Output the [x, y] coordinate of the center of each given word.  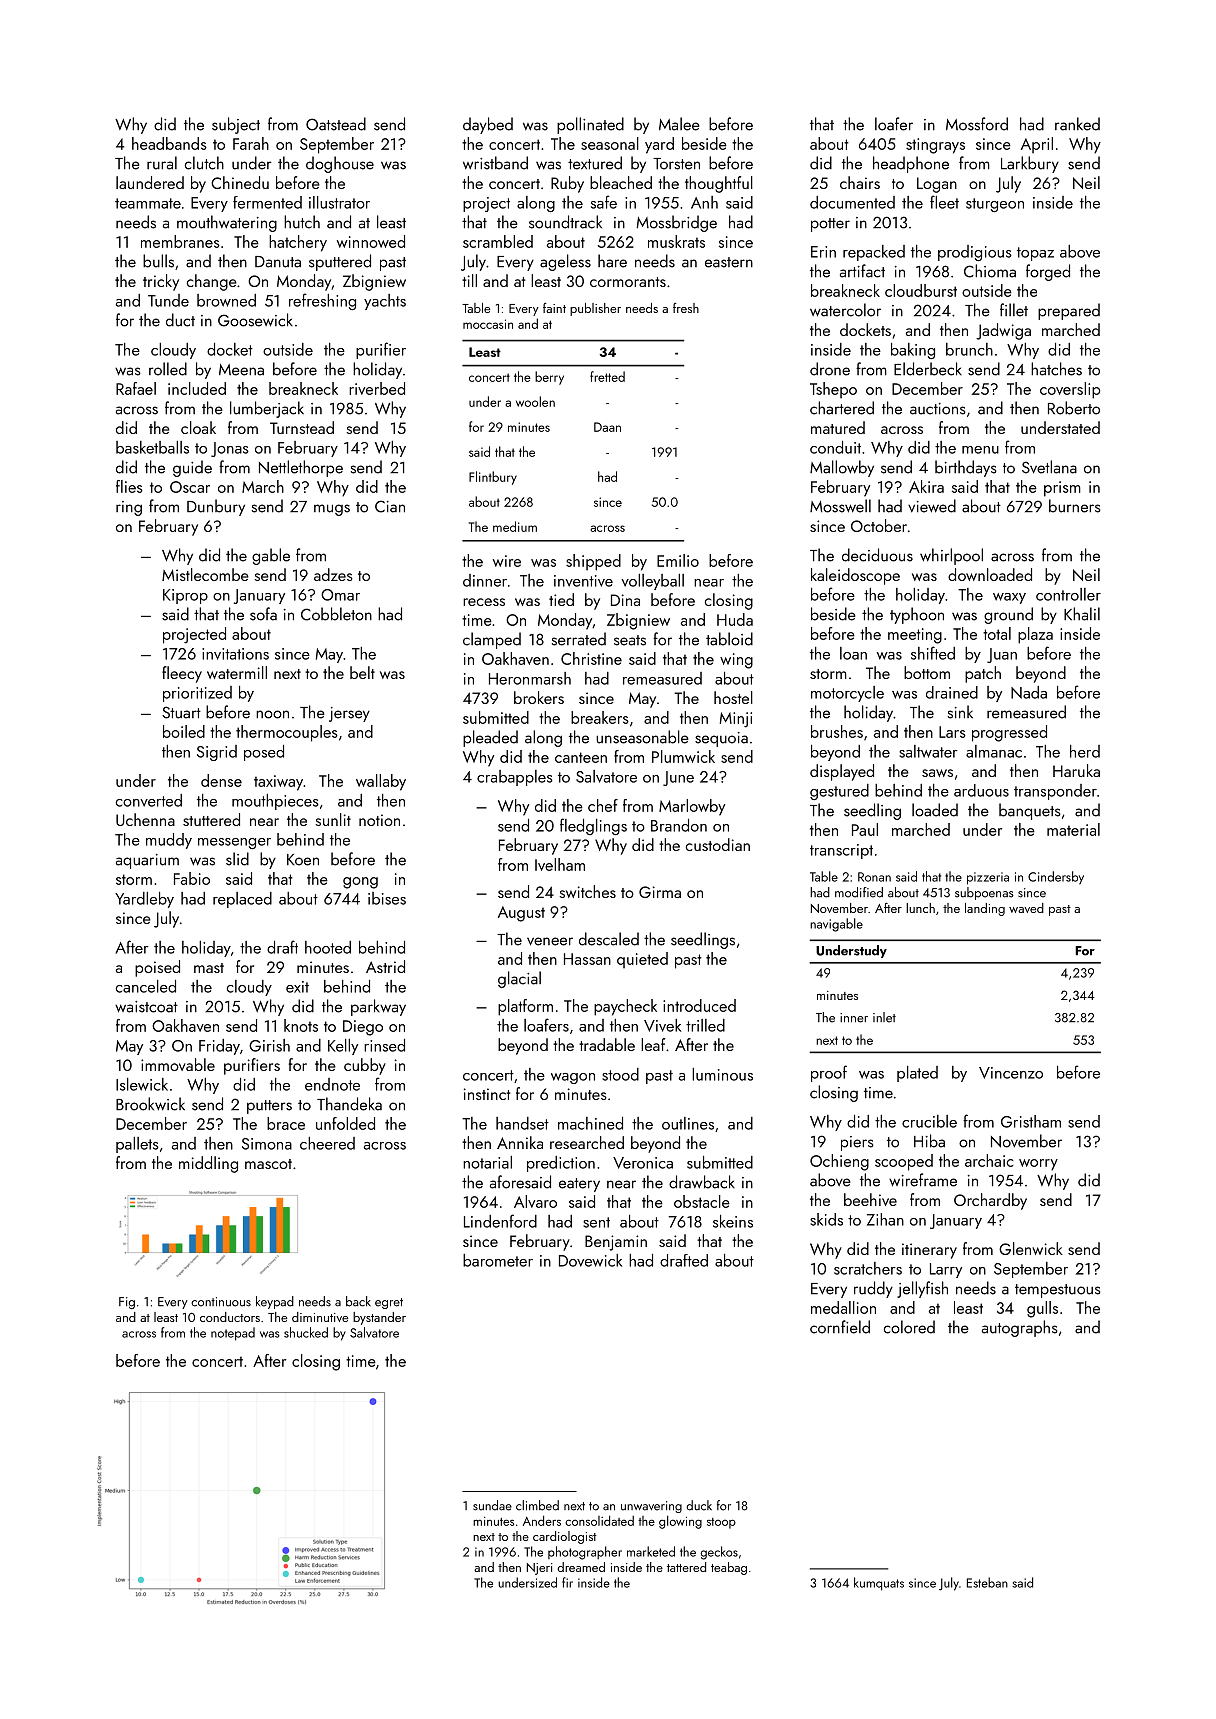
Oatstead [336, 124]
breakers [600, 717]
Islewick [142, 1084]
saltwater [928, 751]
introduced [699, 1005]
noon [272, 714]
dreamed [581, 1567]
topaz [1035, 254]
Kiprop [185, 596]
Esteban [987, 1582]
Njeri [540, 1569]
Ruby [567, 184]
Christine [591, 658]
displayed [842, 772]
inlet [884, 1017]
